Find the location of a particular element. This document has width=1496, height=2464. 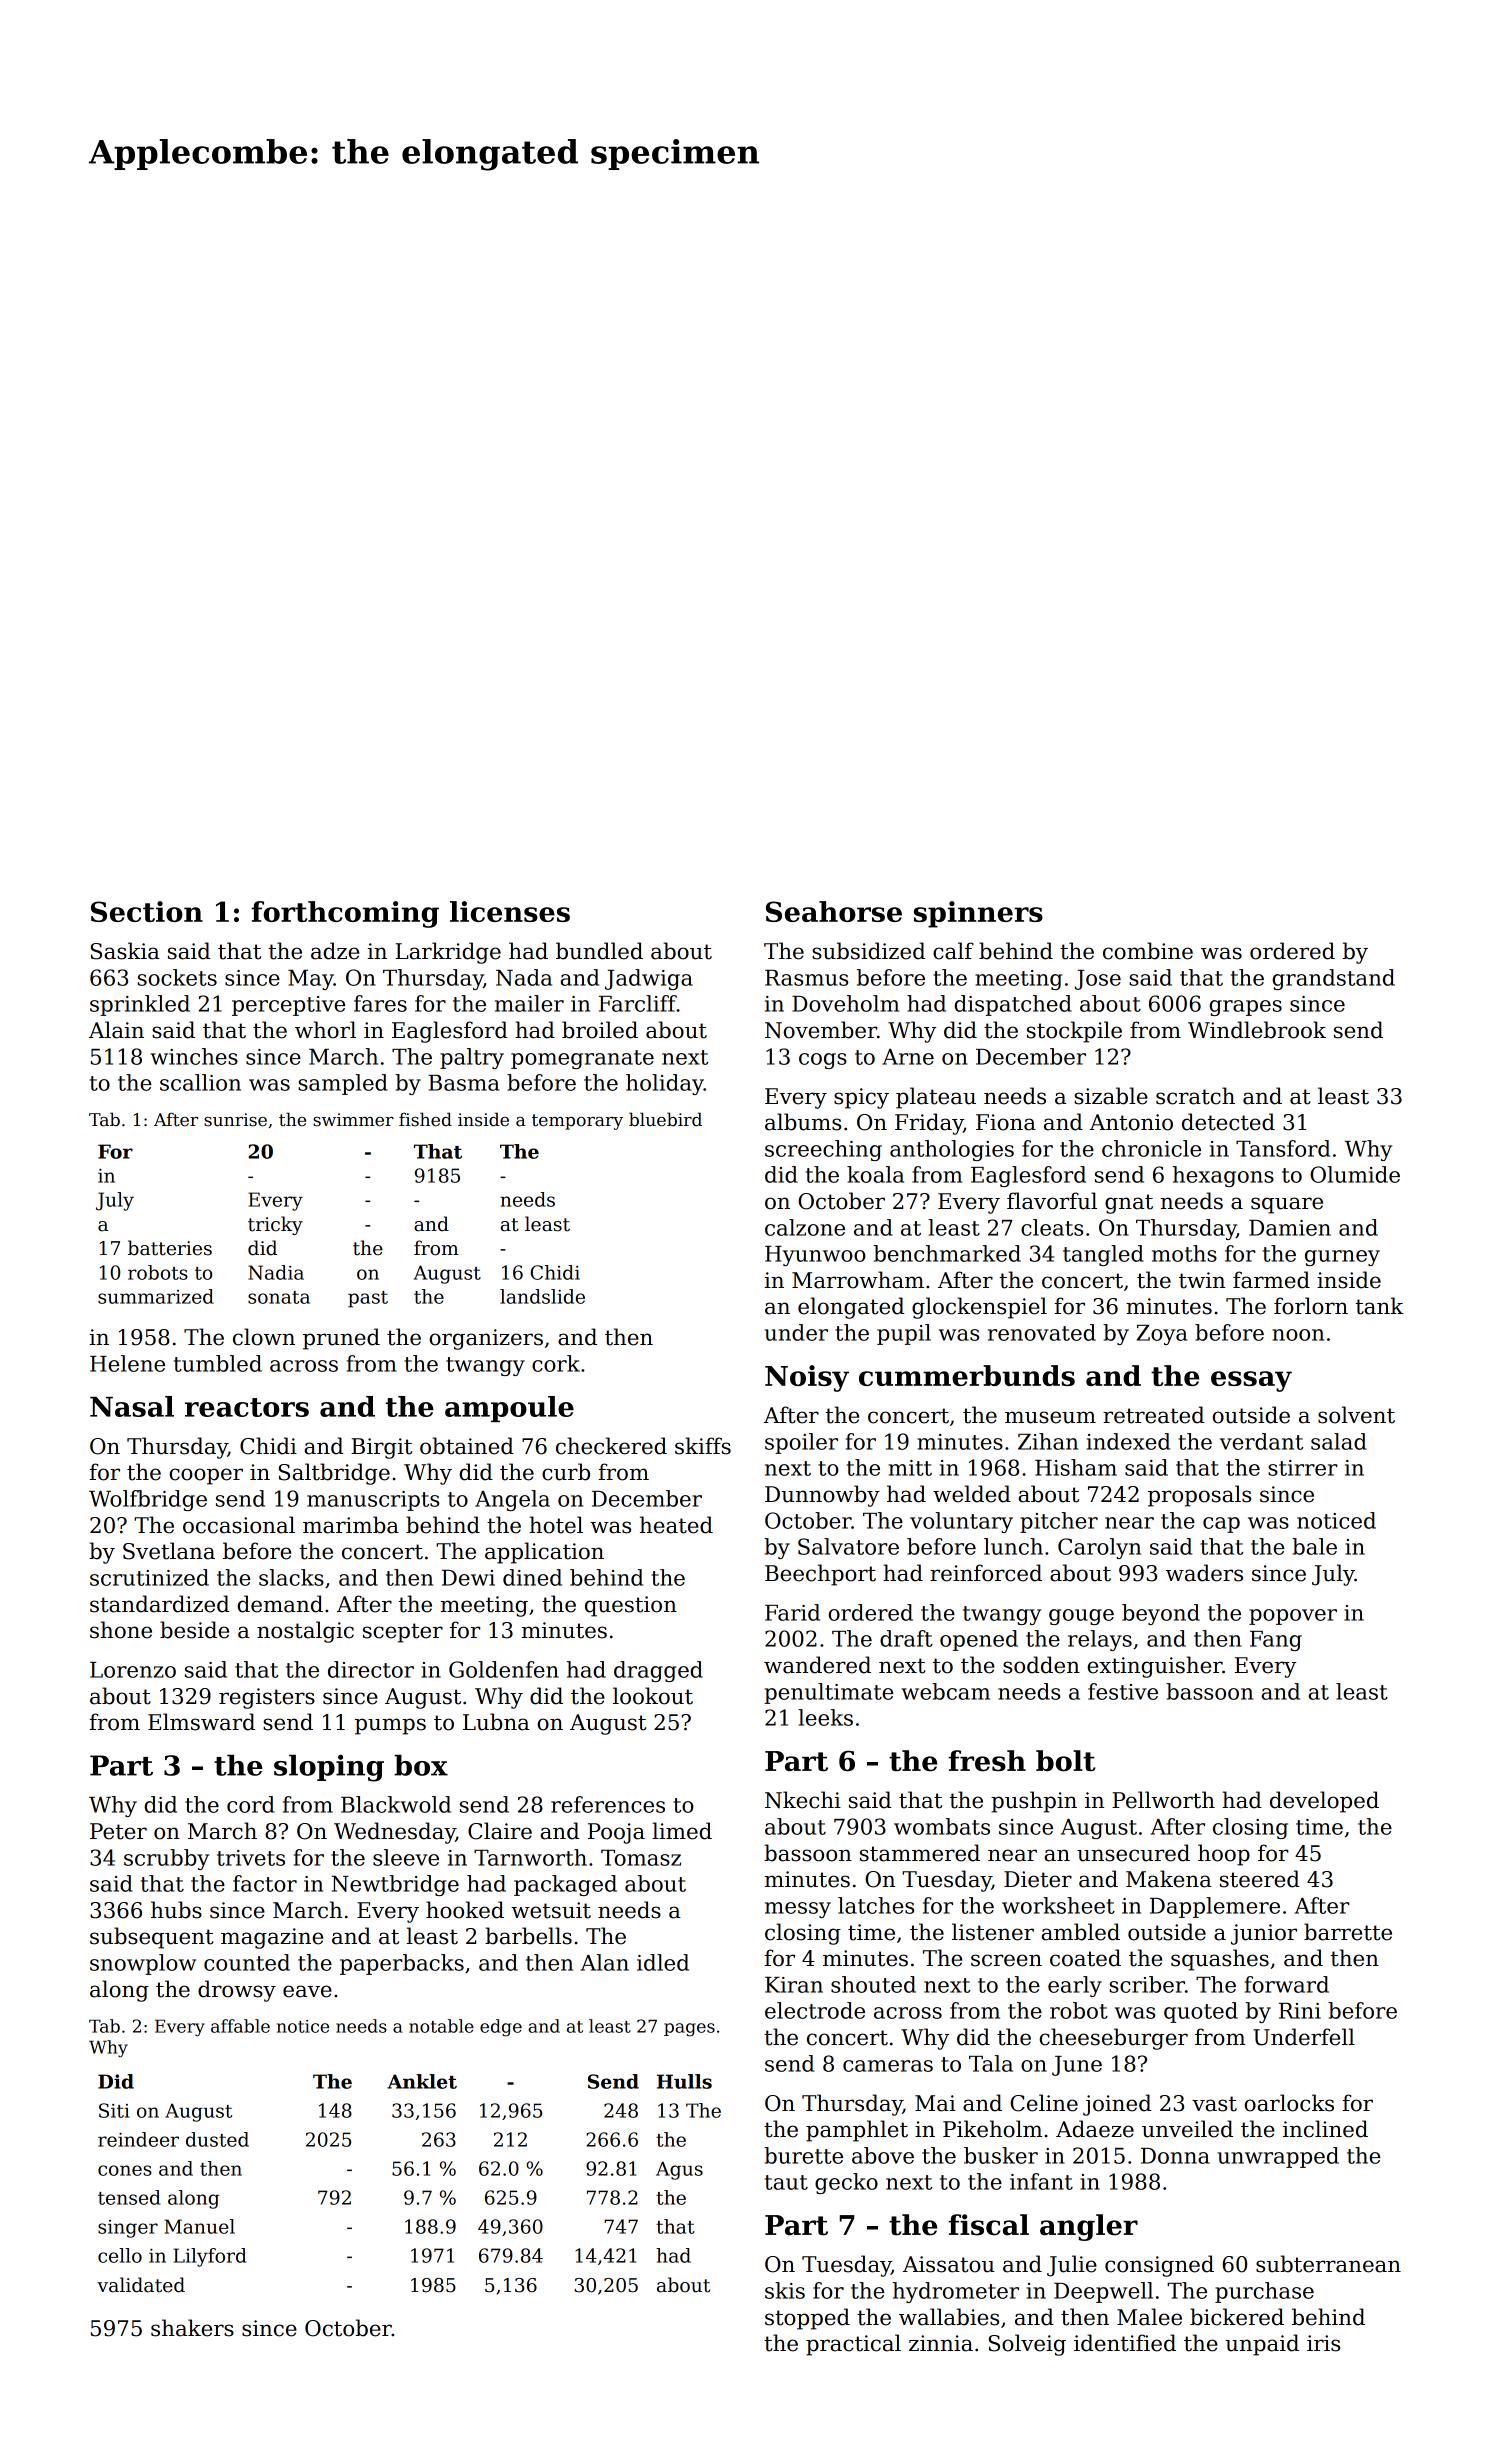

Svetlana is located at coordinates (169, 1551).
